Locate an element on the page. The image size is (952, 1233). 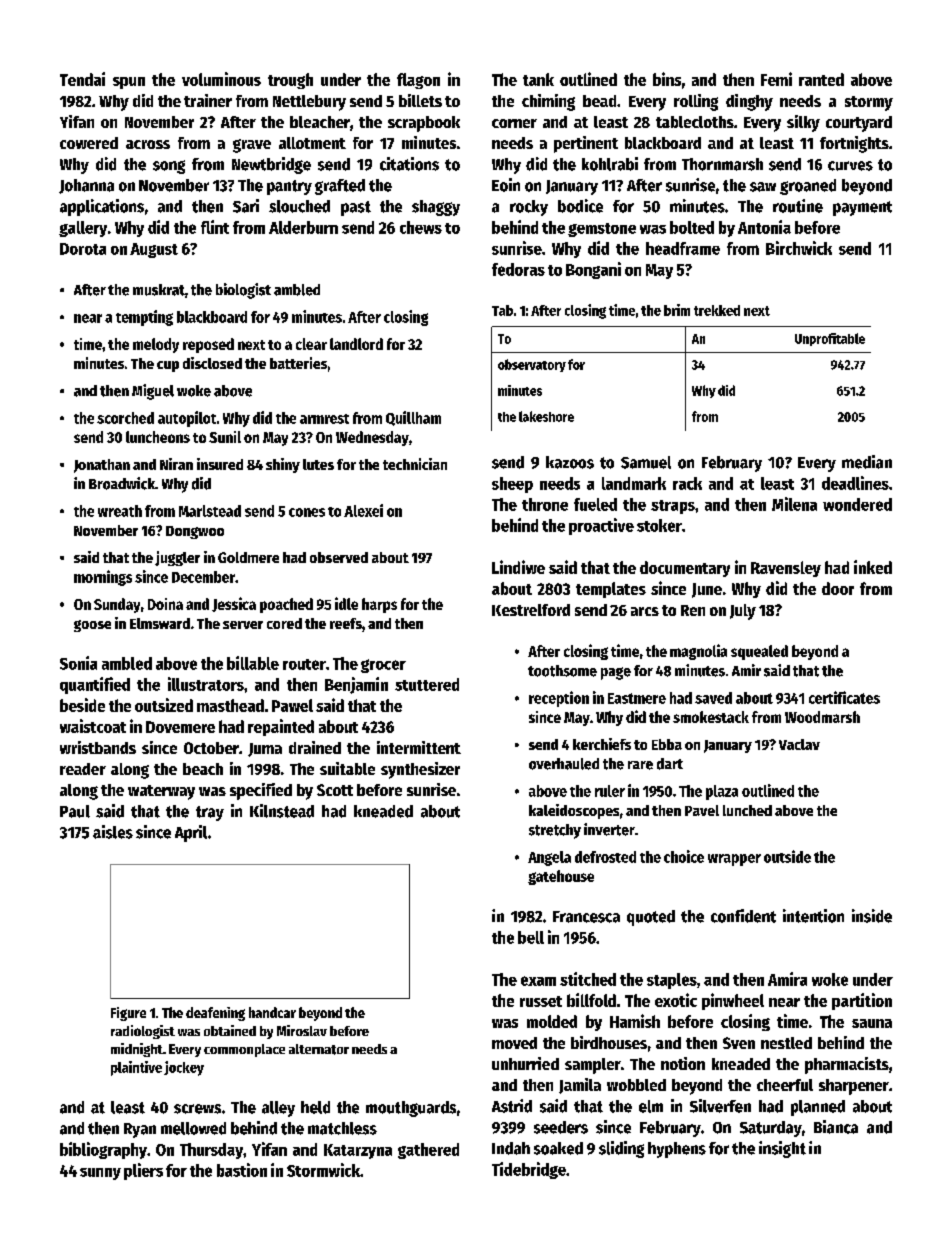
flagon is located at coordinates (418, 81).
